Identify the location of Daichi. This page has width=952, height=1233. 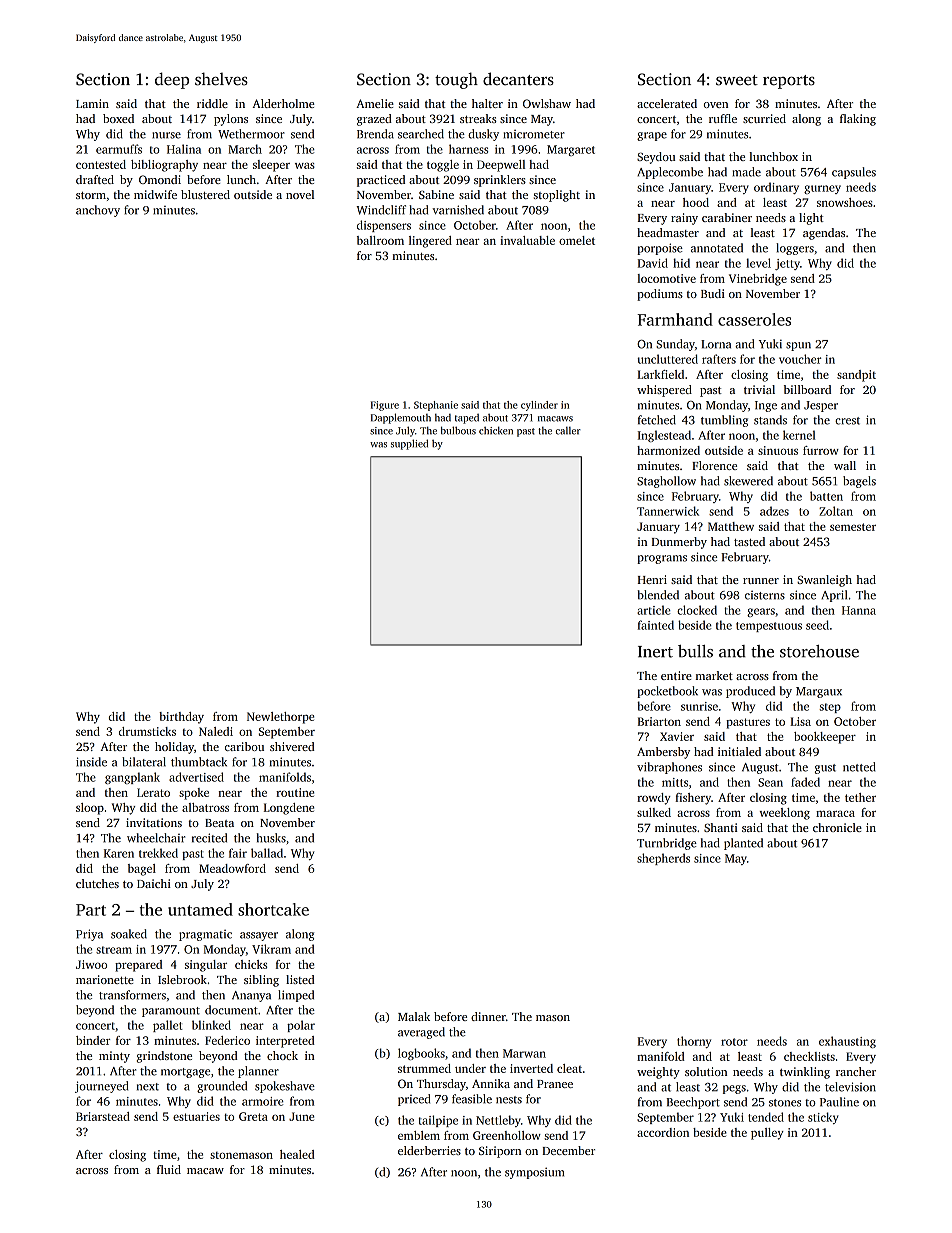
(154, 883).
